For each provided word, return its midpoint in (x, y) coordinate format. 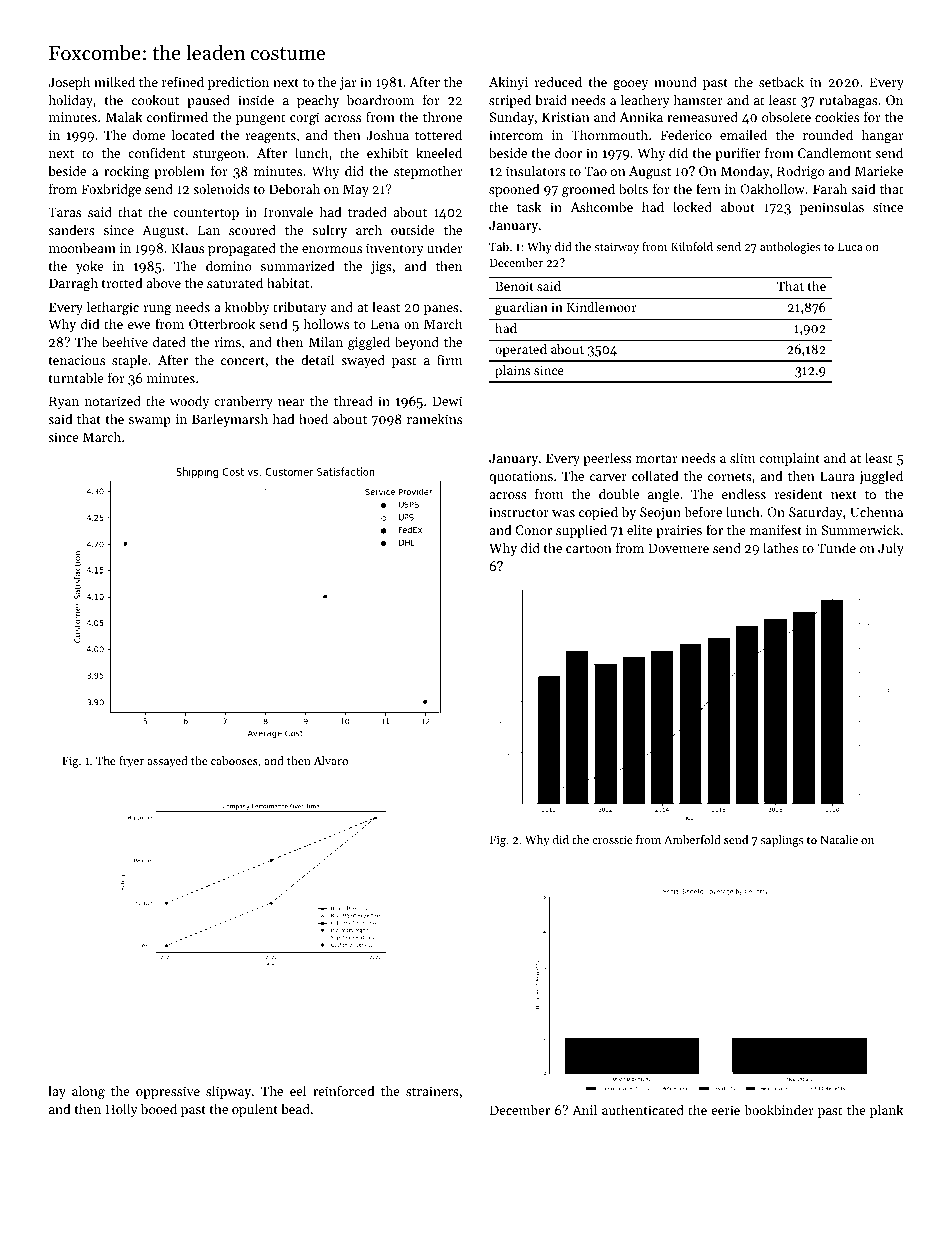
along (88, 1092)
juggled (881, 477)
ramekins (434, 418)
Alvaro (331, 760)
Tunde (837, 547)
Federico (686, 134)
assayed (167, 762)
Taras (64, 212)
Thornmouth (609, 134)
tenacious (76, 360)
